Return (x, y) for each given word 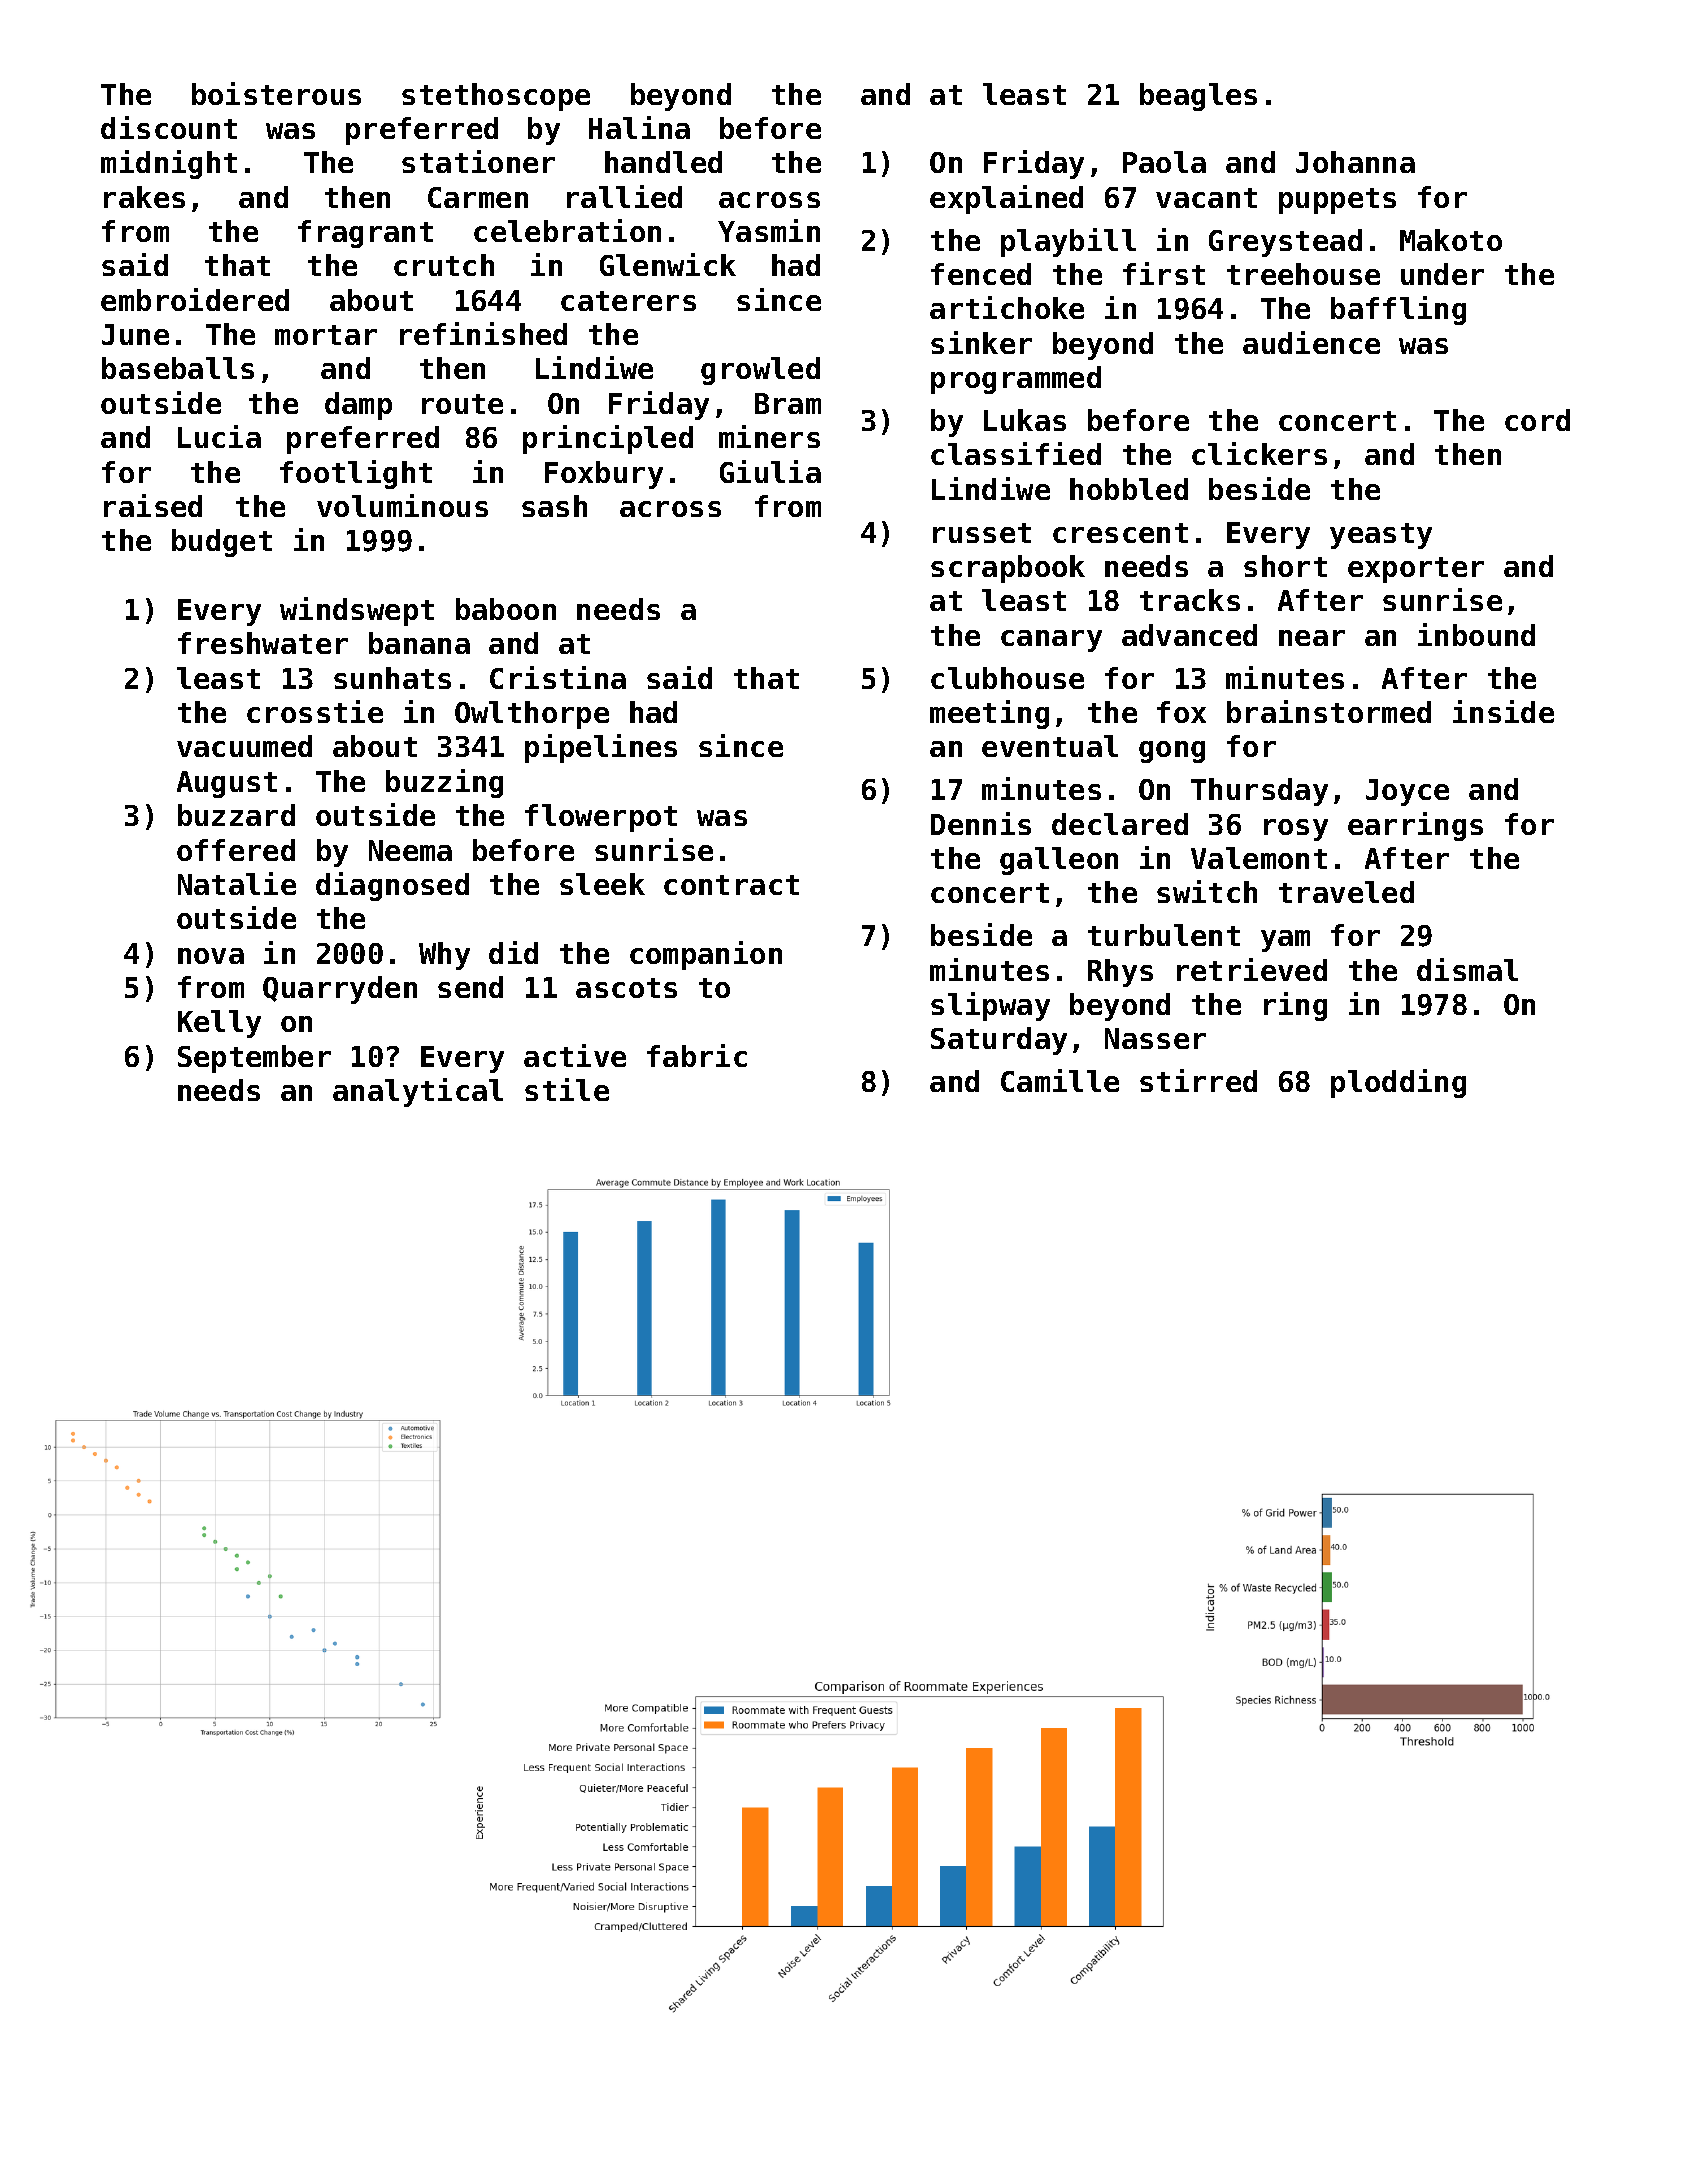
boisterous (276, 93)
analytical (418, 1092)
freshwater (263, 643)
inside (1503, 711)
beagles (1198, 97)
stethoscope (496, 97)
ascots (626, 988)
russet (982, 533)
